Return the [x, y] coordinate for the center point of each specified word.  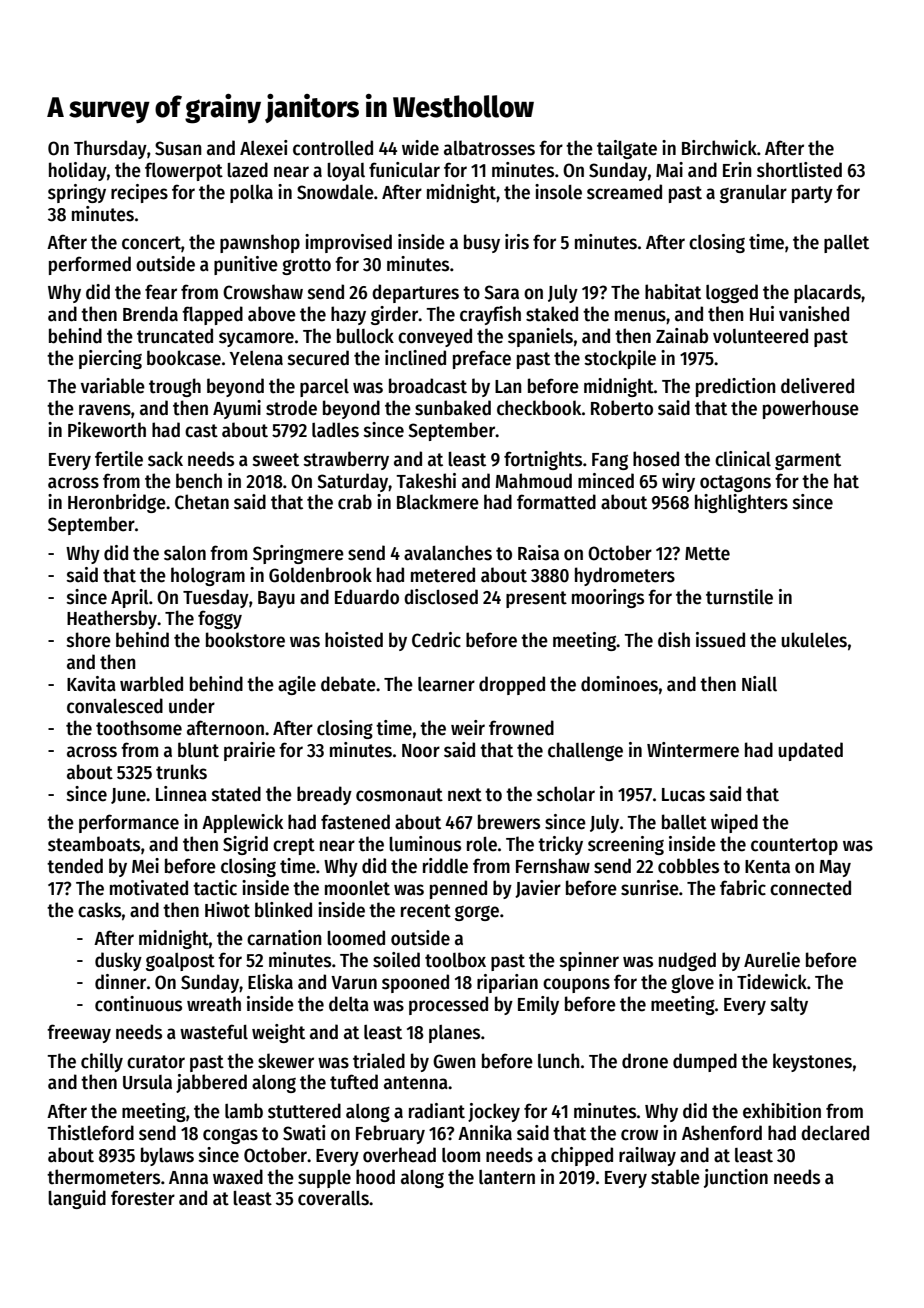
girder [395, 315]
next [465, 795]
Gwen [454, 1061]
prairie [249, 751]
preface [482, 359]
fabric [743, 888]
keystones [812, 1062]
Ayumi [237, 409]
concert [151, 243]
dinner [120, 982]
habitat [673, 292]
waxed [238, 1177]
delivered [817, 386]
